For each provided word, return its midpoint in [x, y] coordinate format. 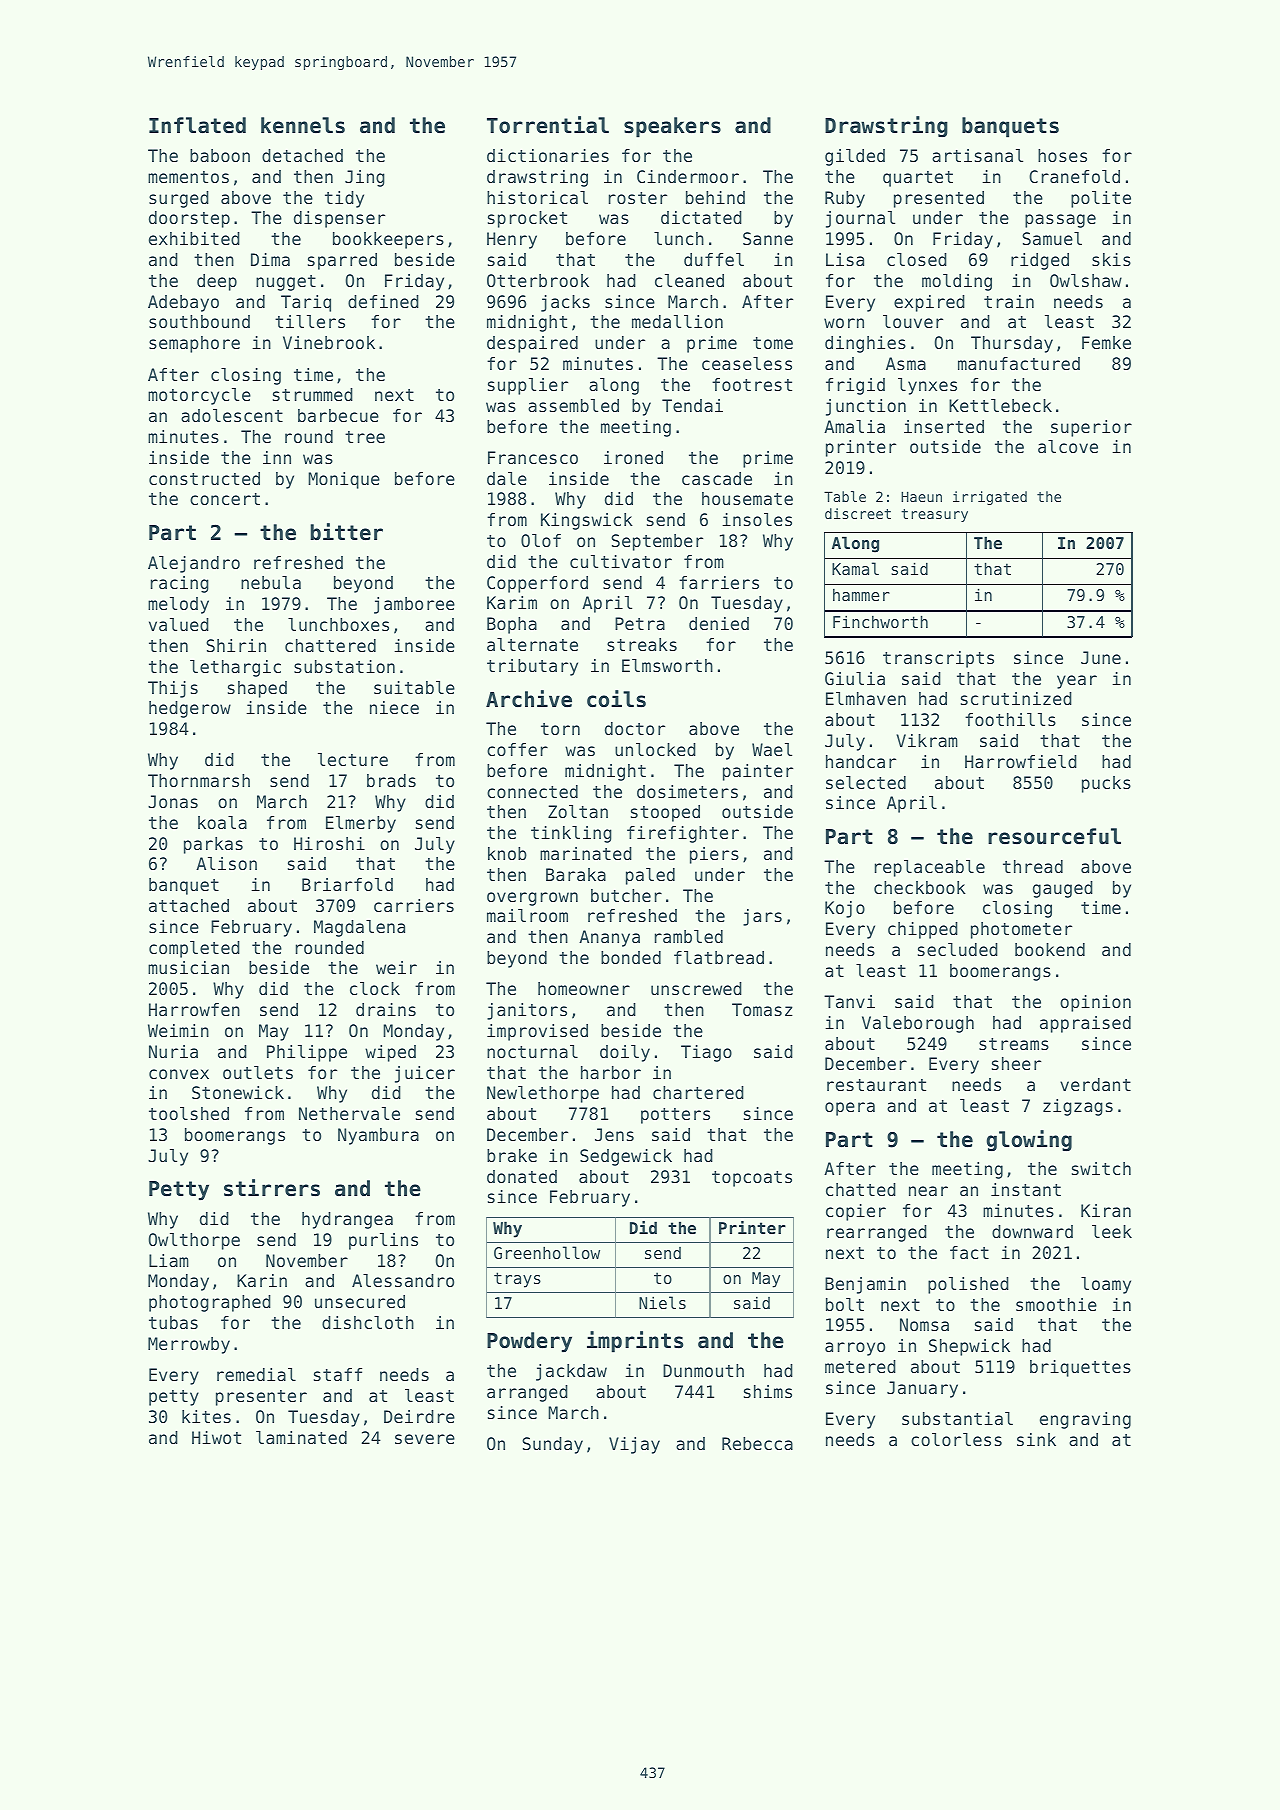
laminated [301, 1437]
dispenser [339, 219]
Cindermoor [688, 176]
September [657, 542]
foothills [1010, 719]
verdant [1095, 1084]
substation [344, 666]
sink [1036, 1439]
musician [188, 967]
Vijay [634, 1445]
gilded [855, 157]
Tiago [706, 1053]
